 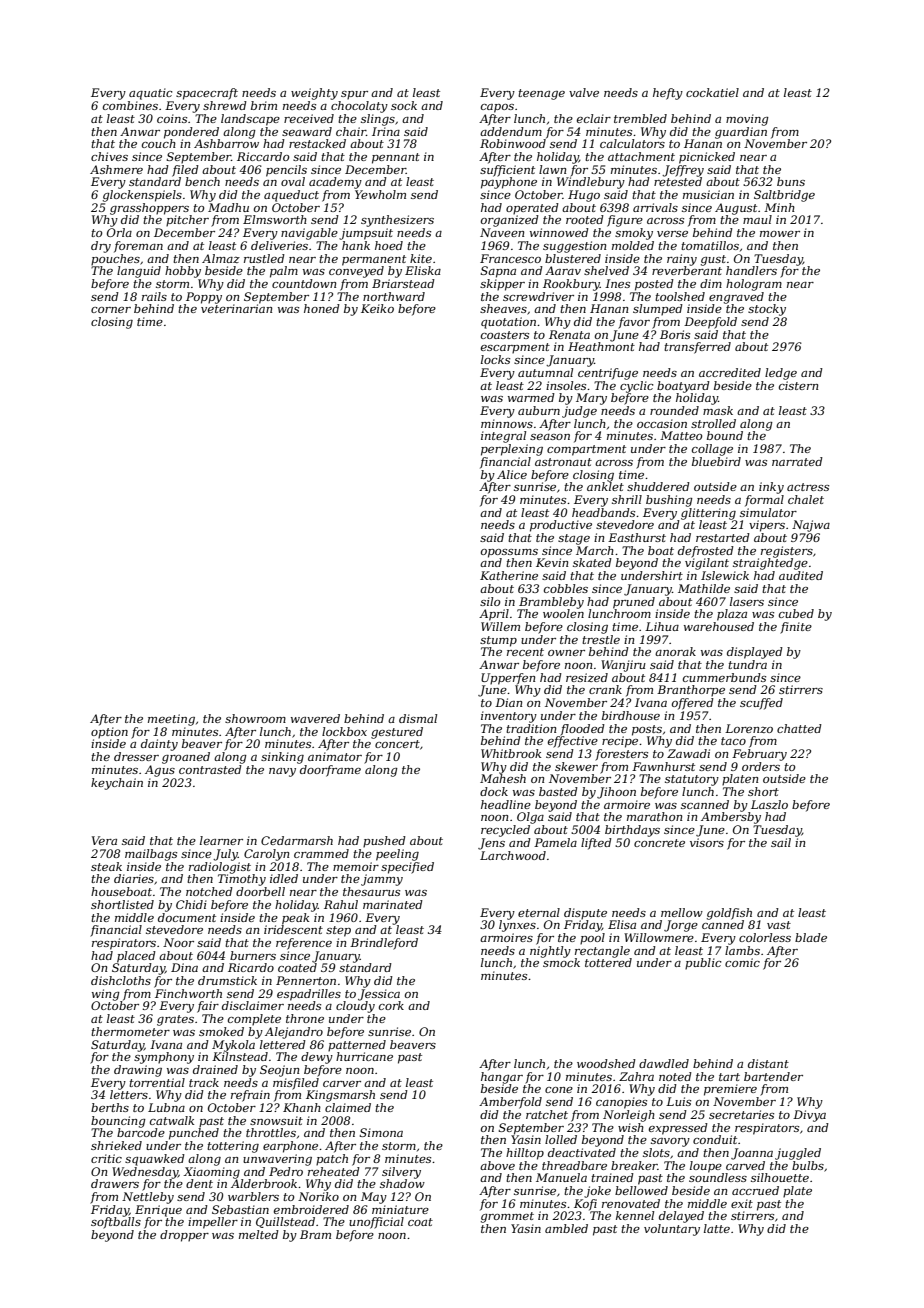 What do you see at coordinates (259, 1234) in the screenshot?
I see `melted` at bounding box center [259, 1234].
